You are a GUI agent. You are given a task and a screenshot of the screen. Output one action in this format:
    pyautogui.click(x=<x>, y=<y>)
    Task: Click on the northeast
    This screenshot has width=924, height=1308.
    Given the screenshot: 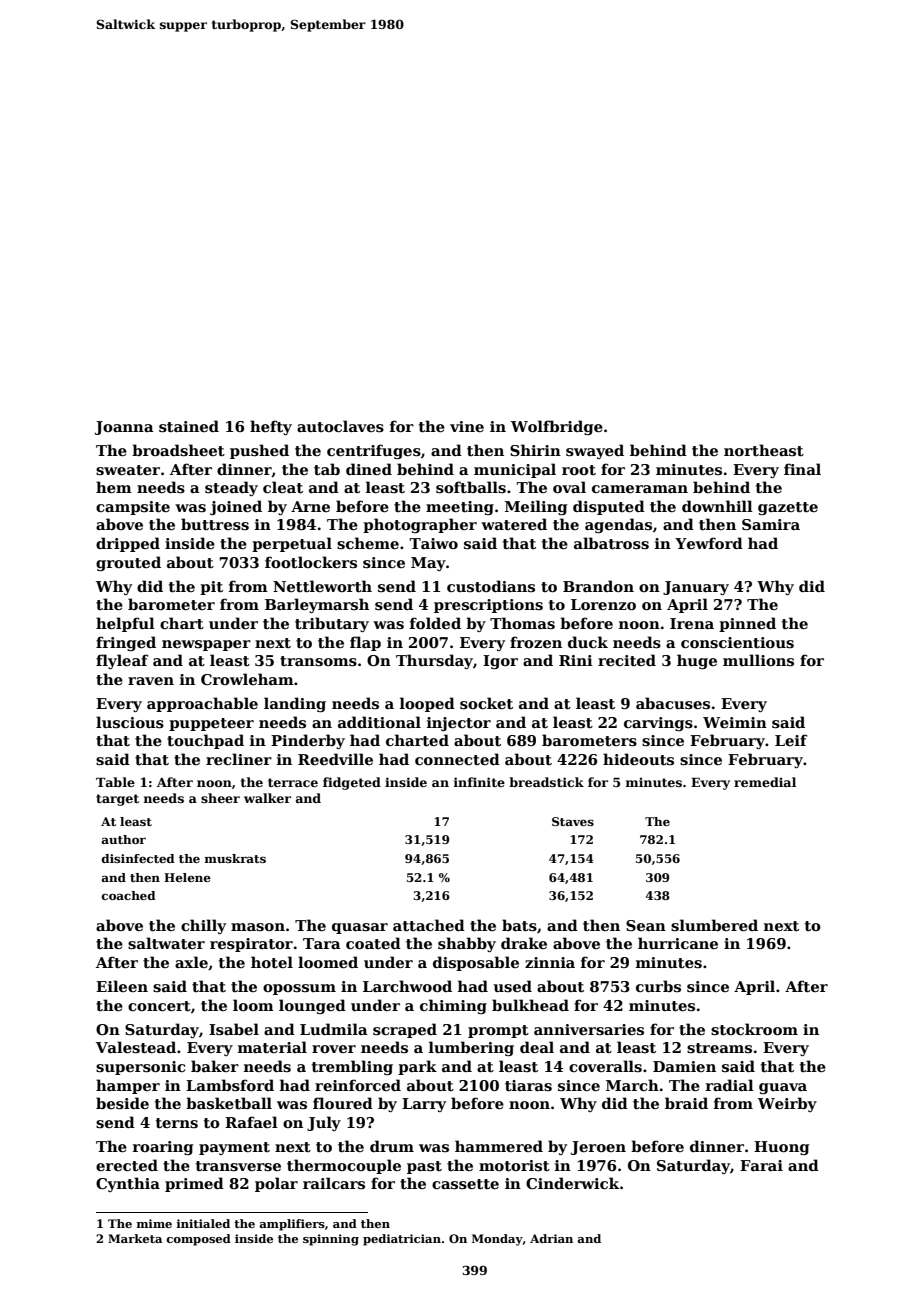 What is the action you would take?
    pyautogui.click(x=764, y=450)
